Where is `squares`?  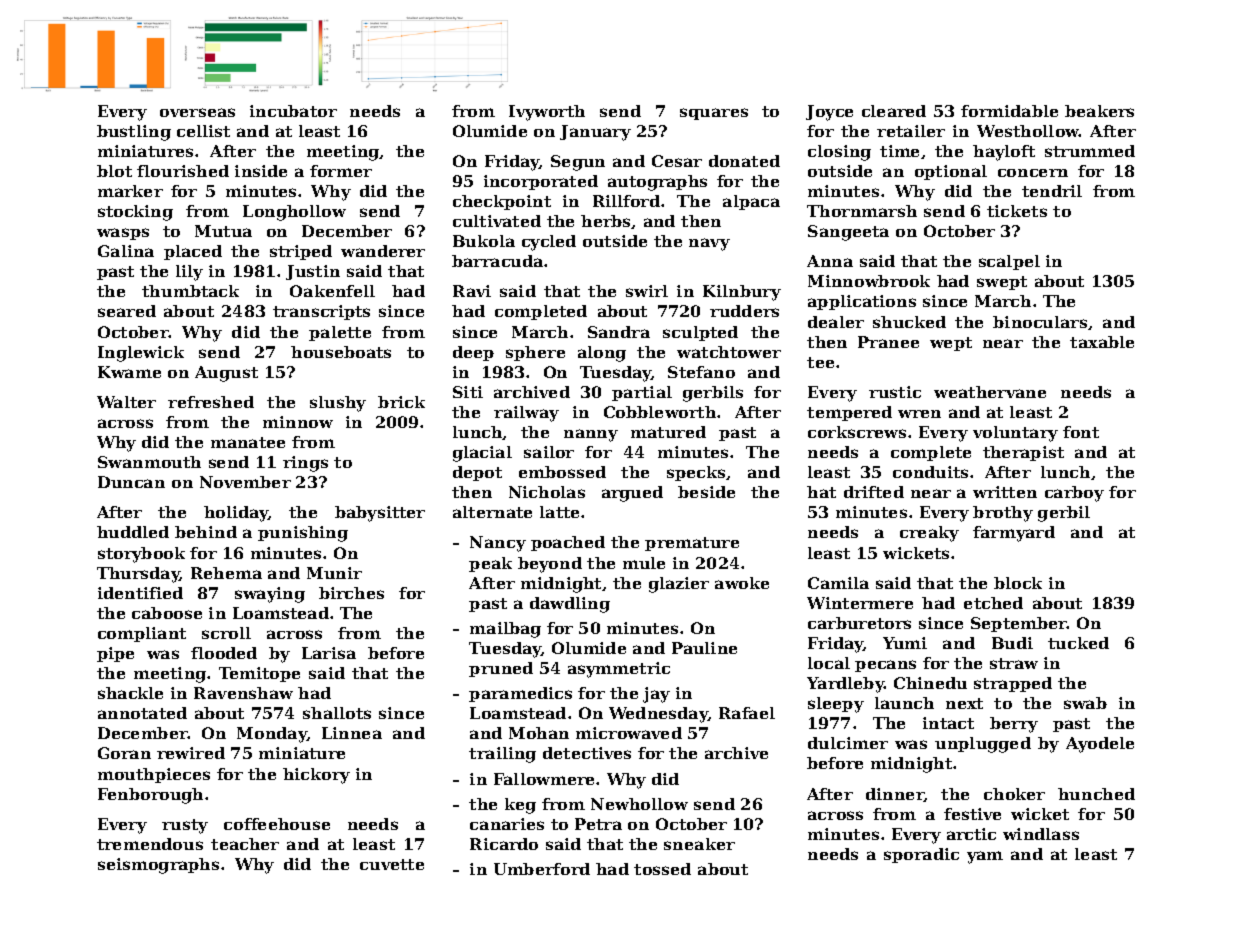 squares is located at coordinates (714, 114).
